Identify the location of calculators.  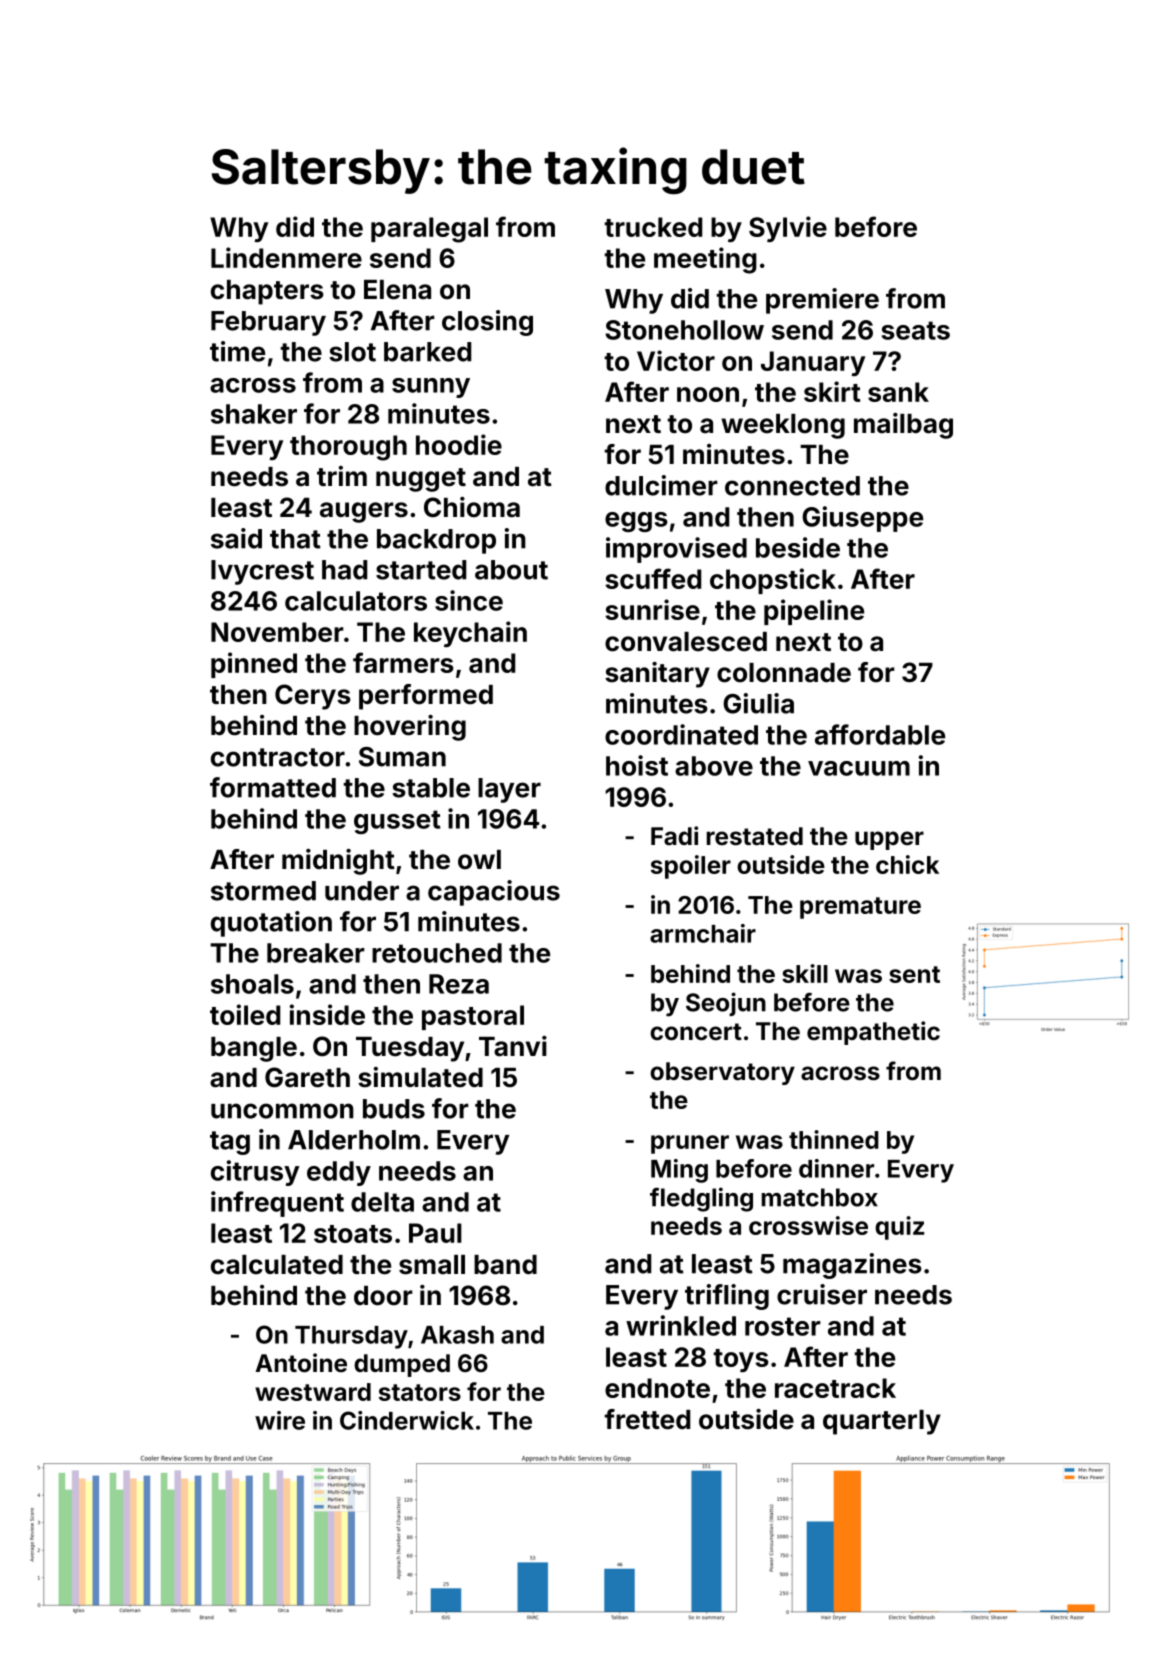
(356, 601).
